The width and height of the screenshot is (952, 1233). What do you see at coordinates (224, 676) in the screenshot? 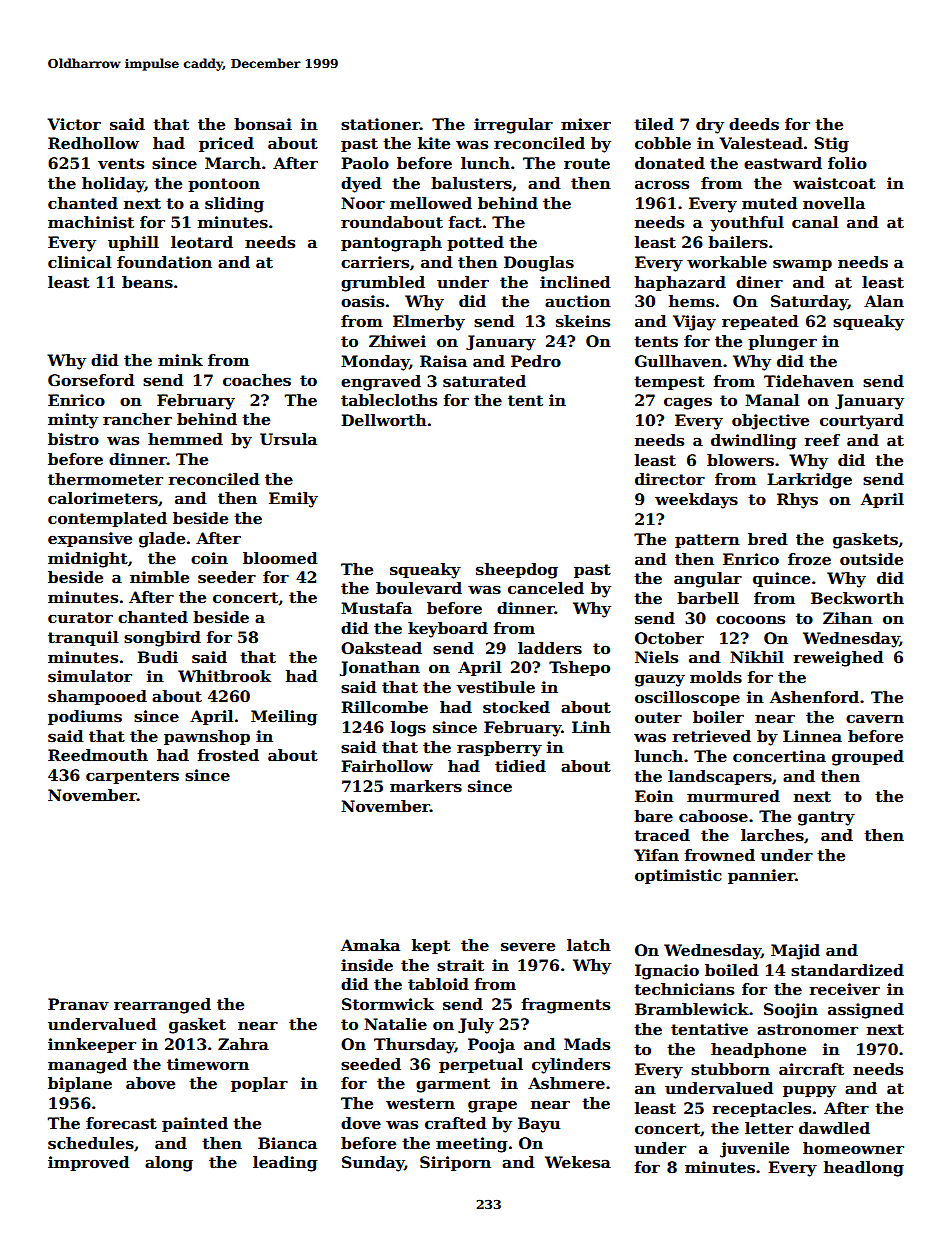
I see `Whitbrook` at bounding box center [224, 676].
